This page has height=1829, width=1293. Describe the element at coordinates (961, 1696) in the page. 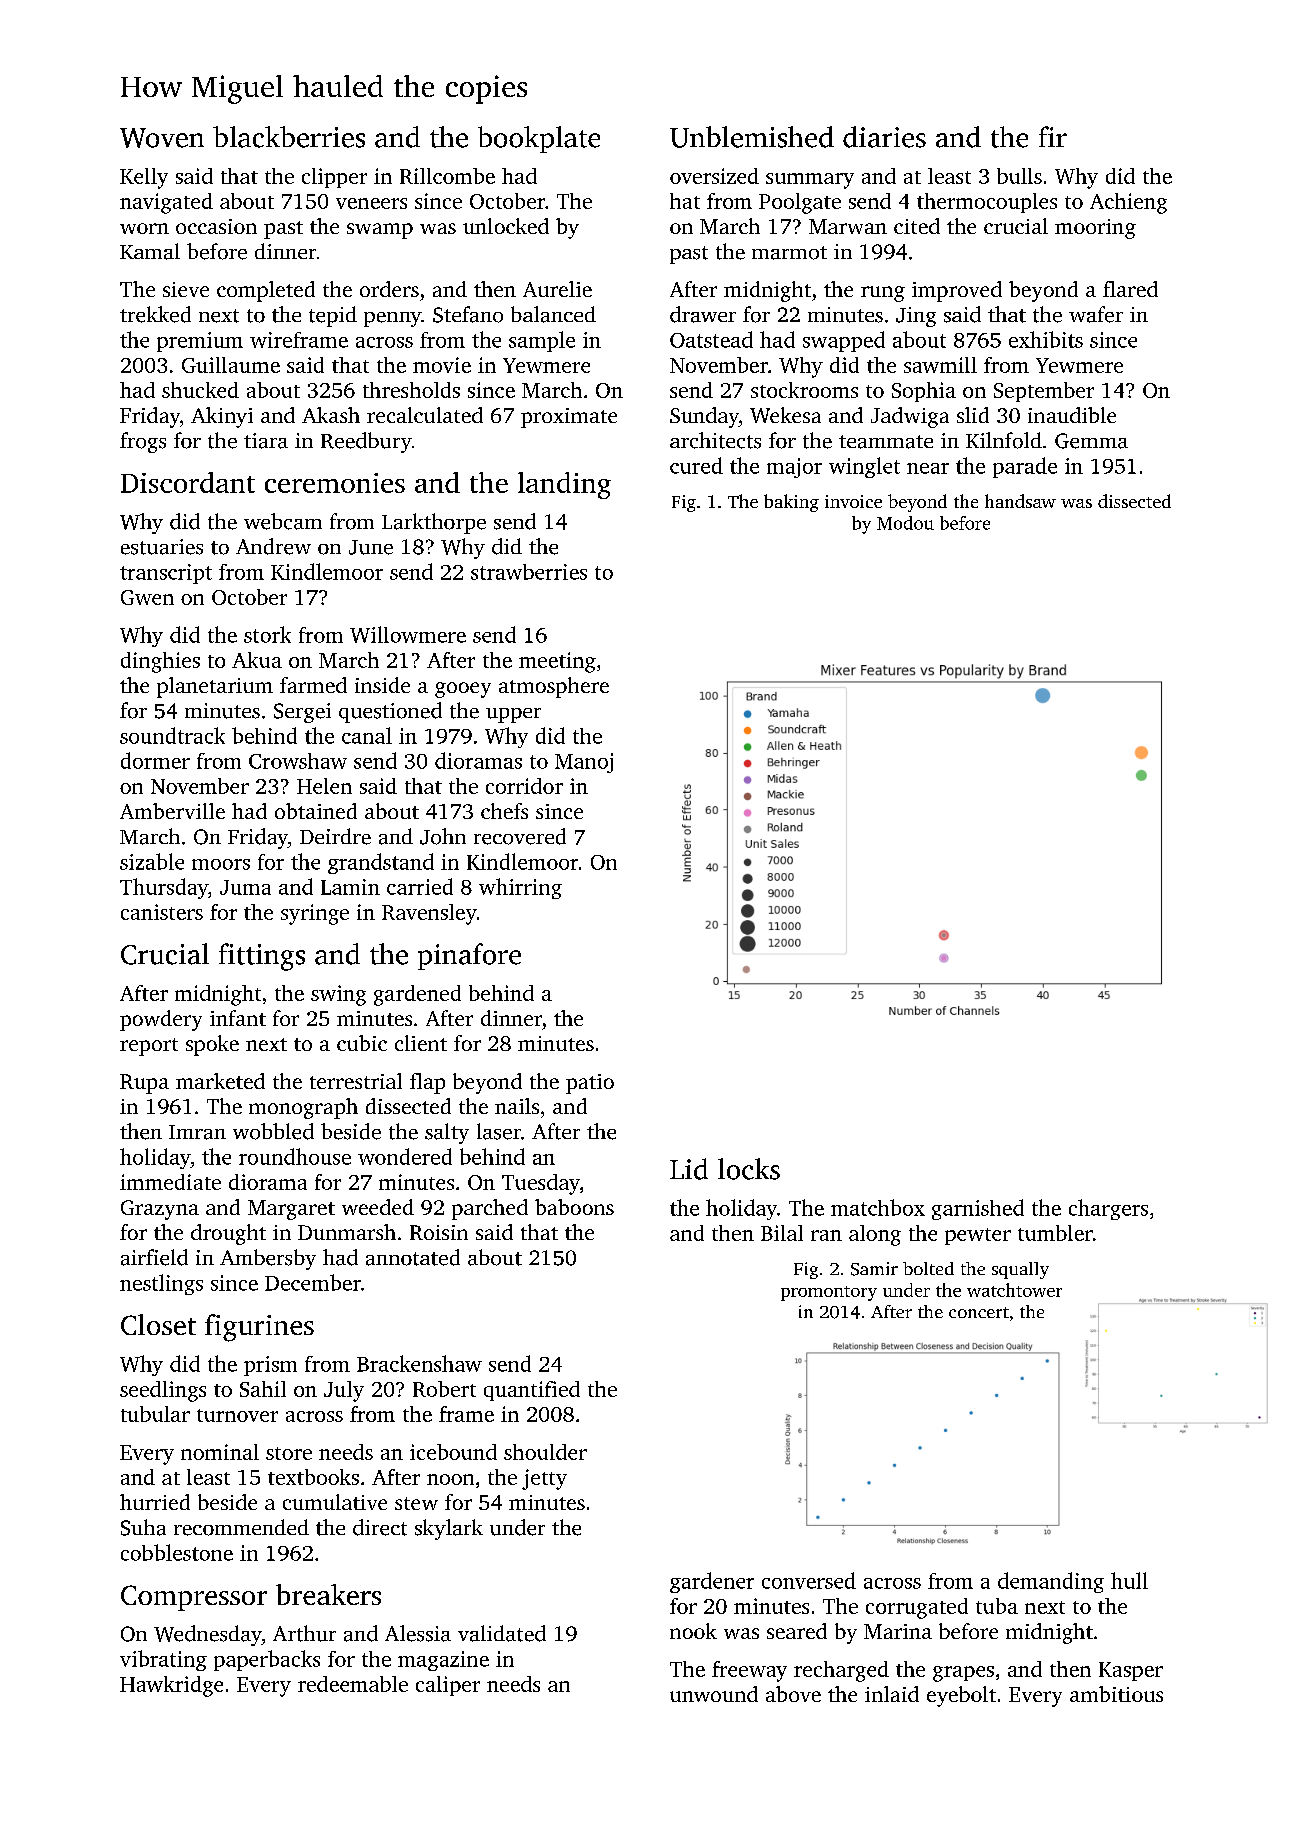

I see `eyebolt` at that location.
